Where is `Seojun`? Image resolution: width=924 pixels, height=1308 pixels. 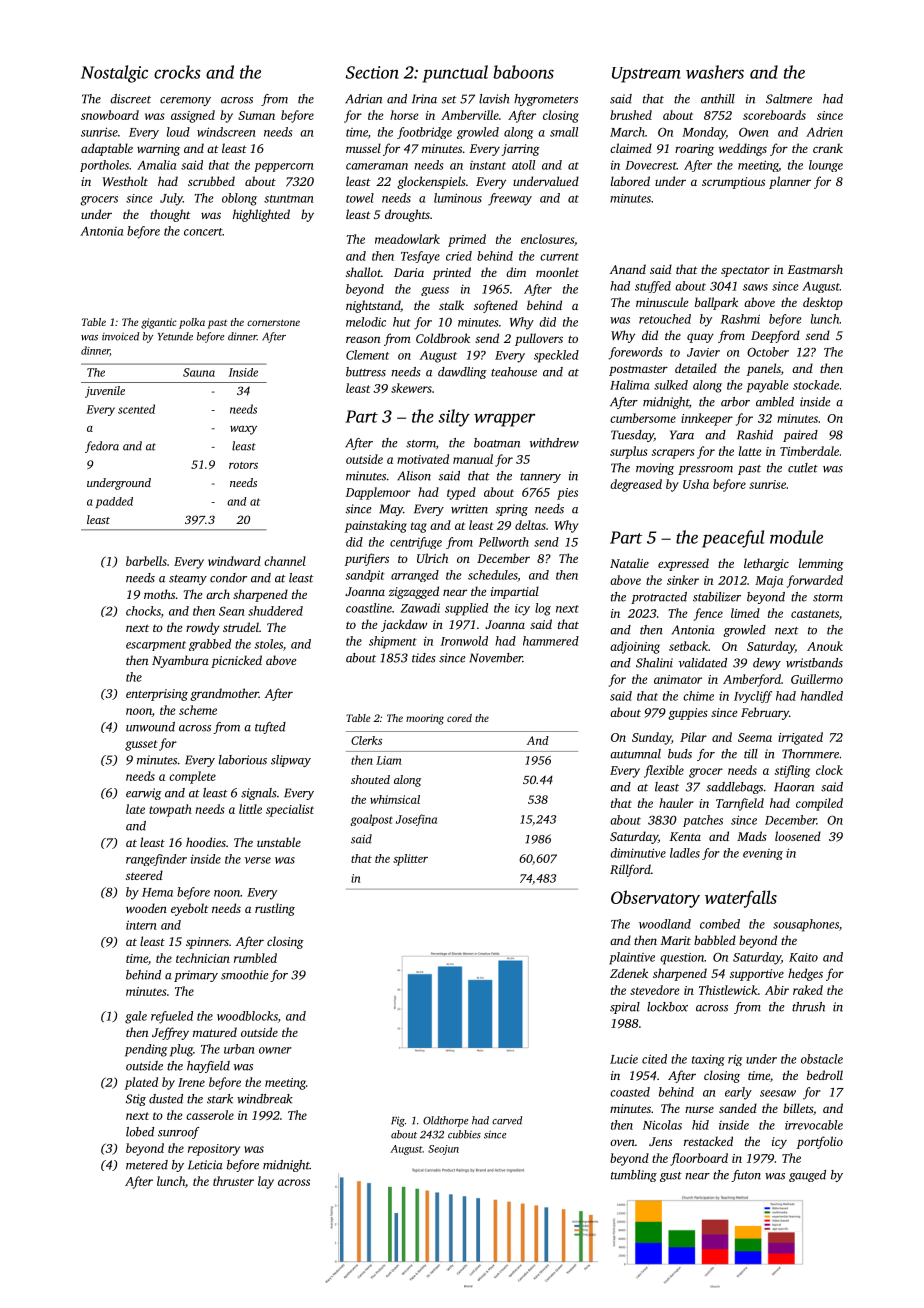 Seojun is located at coordinates (443, 1150).
